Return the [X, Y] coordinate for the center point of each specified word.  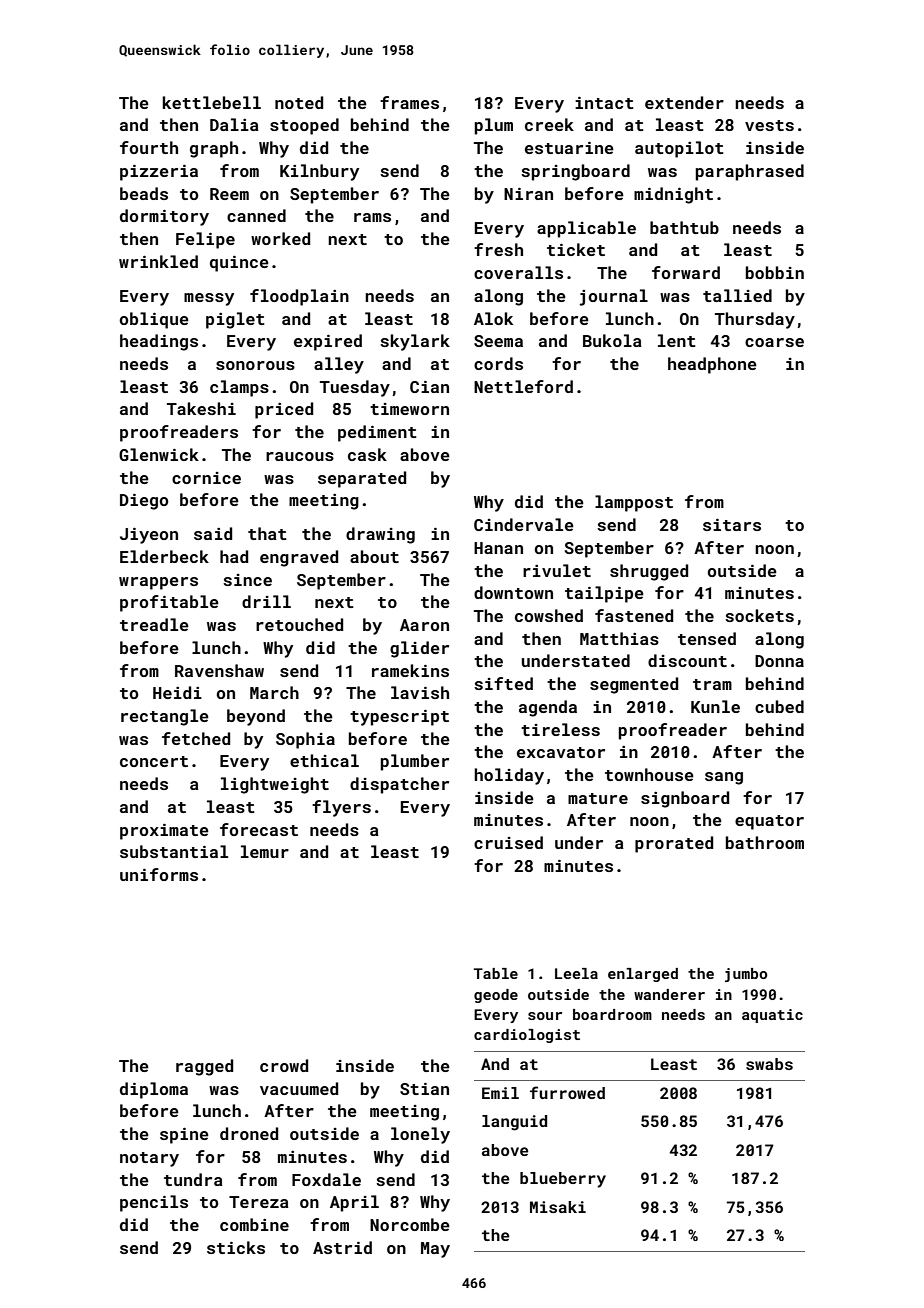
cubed [779, 706]
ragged [204, 1067]
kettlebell [211, 102]
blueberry [563, 1180]
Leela [576, 973]
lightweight [275, 785]
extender [684, 102]
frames [409, 102]
